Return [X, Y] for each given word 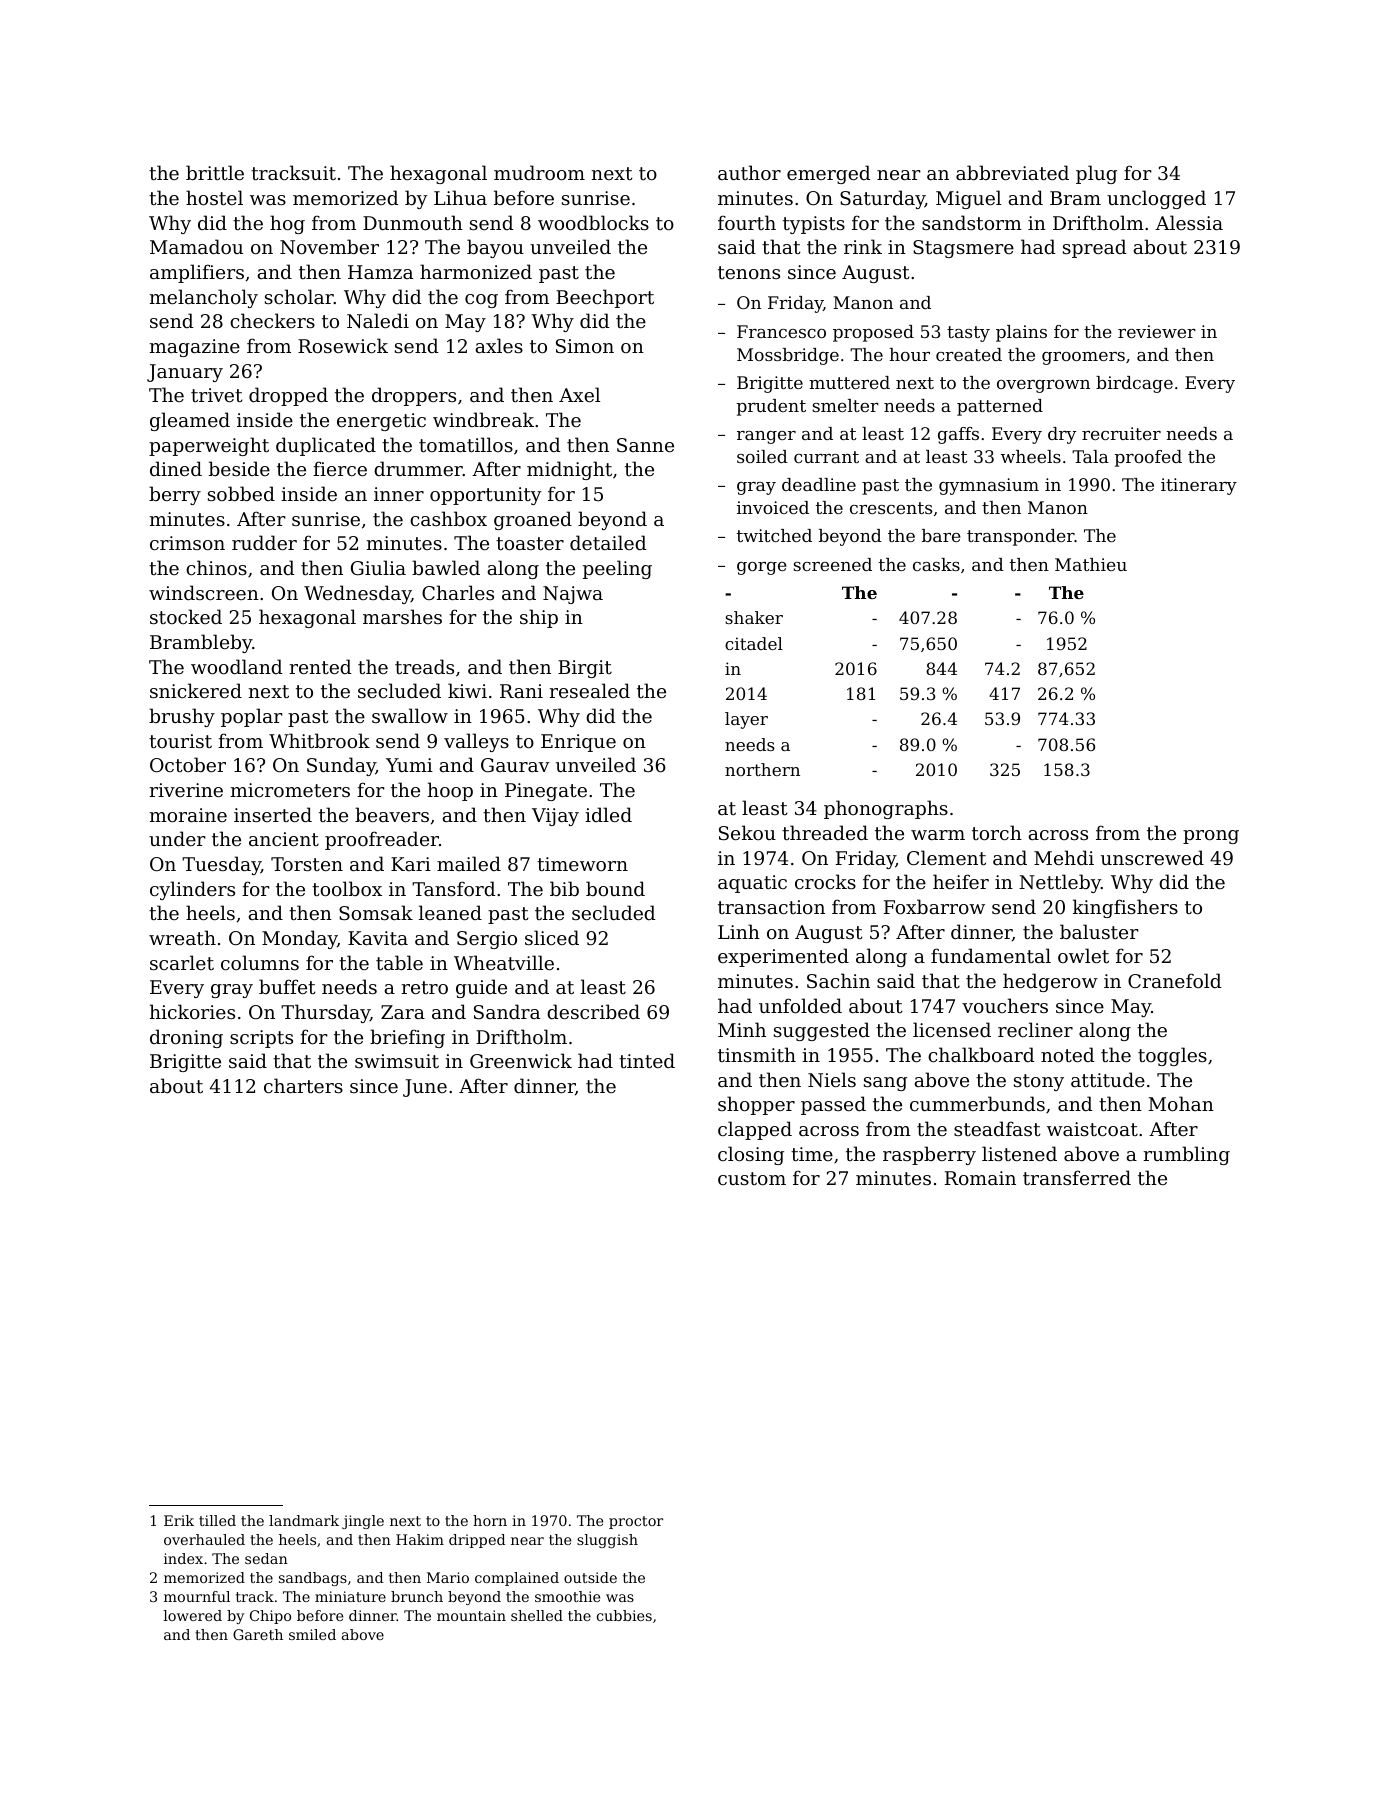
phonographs [886, 809]
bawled [446, 567]
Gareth [258, 1634]
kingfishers [1125, 908]
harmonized [476, 271]
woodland [236, 666]
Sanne [645, 445]
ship [539, 618]
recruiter [1121, 433]
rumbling [1187, 1155]
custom [752, 1178]
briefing [407, 1038]
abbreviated [1012, 172]
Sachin [838, 980]
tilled [217, 1520]
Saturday [882, 199]
